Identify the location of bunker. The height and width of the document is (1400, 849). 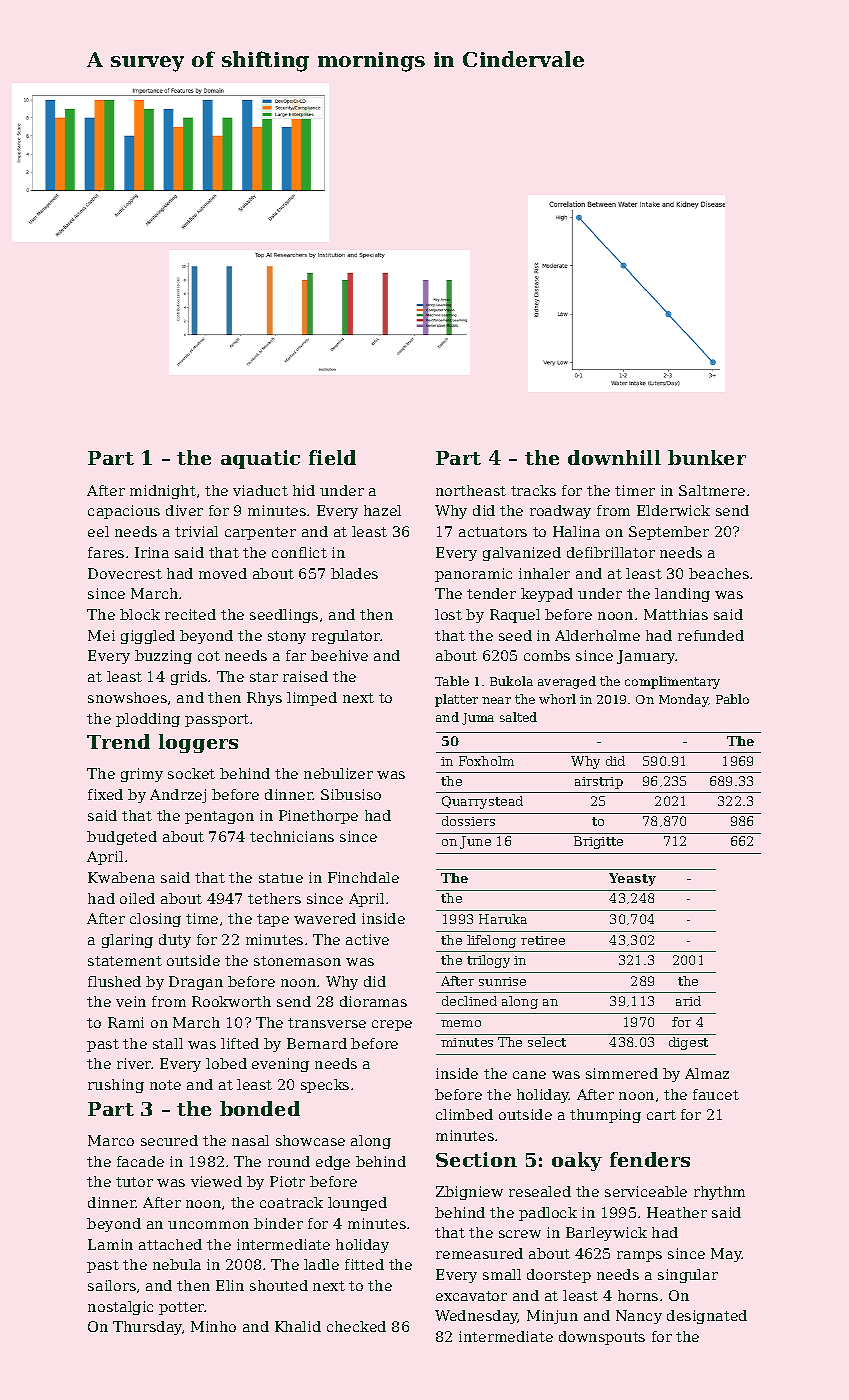
(707, 457).
